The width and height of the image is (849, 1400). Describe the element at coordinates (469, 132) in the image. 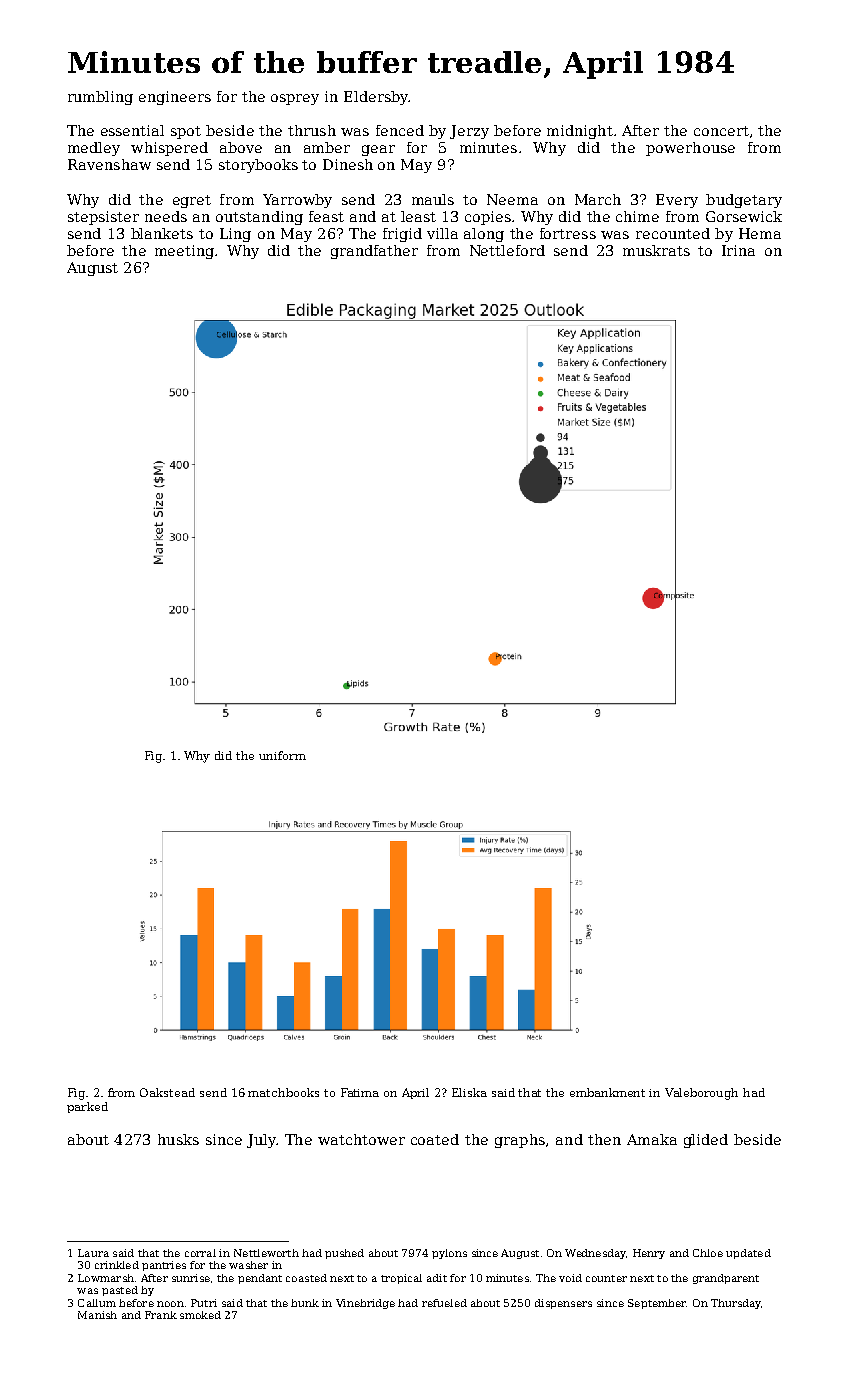

I see `Jerzy` at that location.
